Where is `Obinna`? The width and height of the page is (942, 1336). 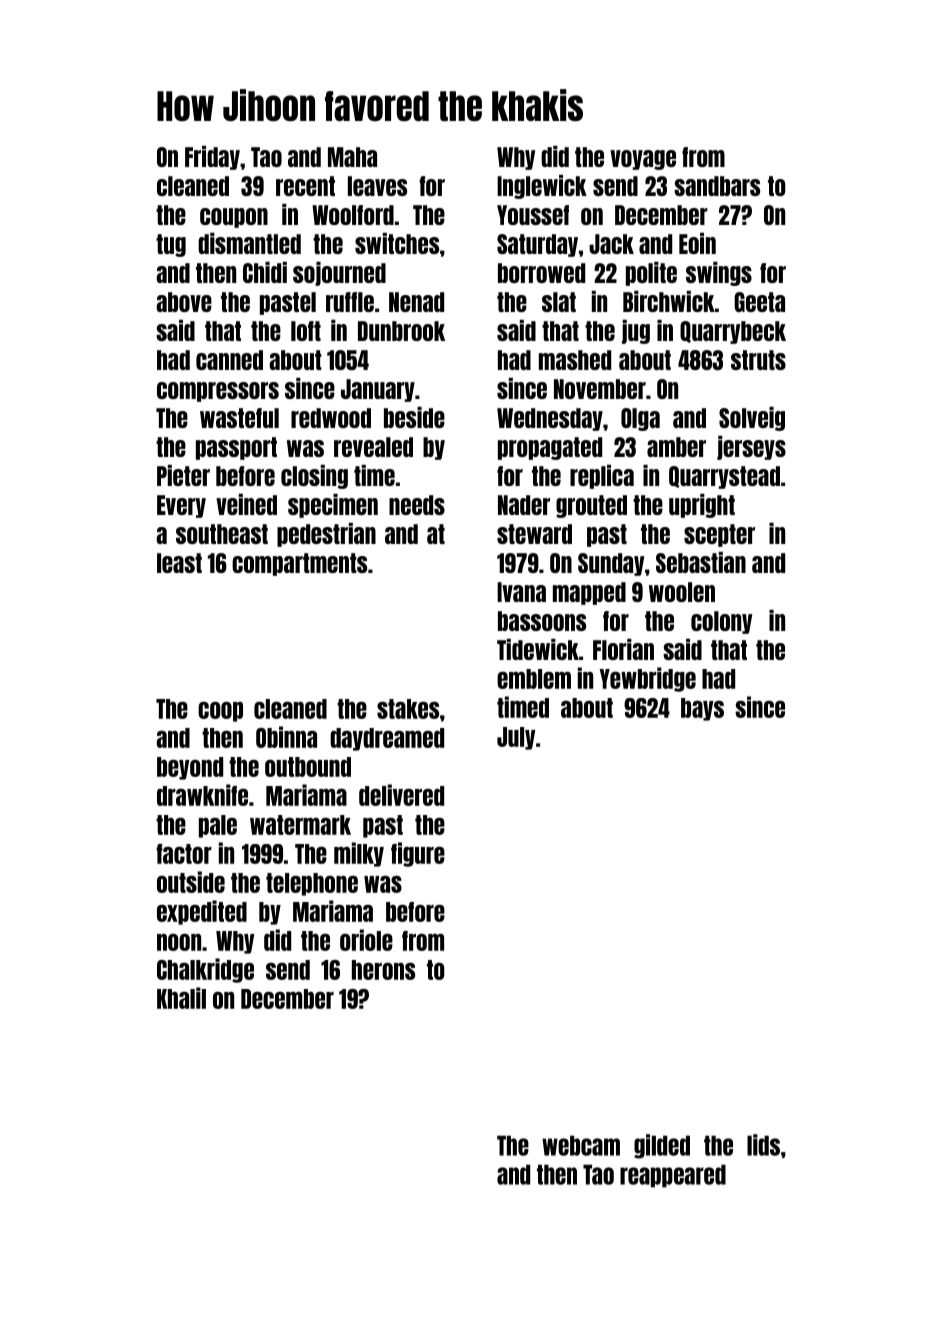 Obinna is located at coordinates (286, 737).
